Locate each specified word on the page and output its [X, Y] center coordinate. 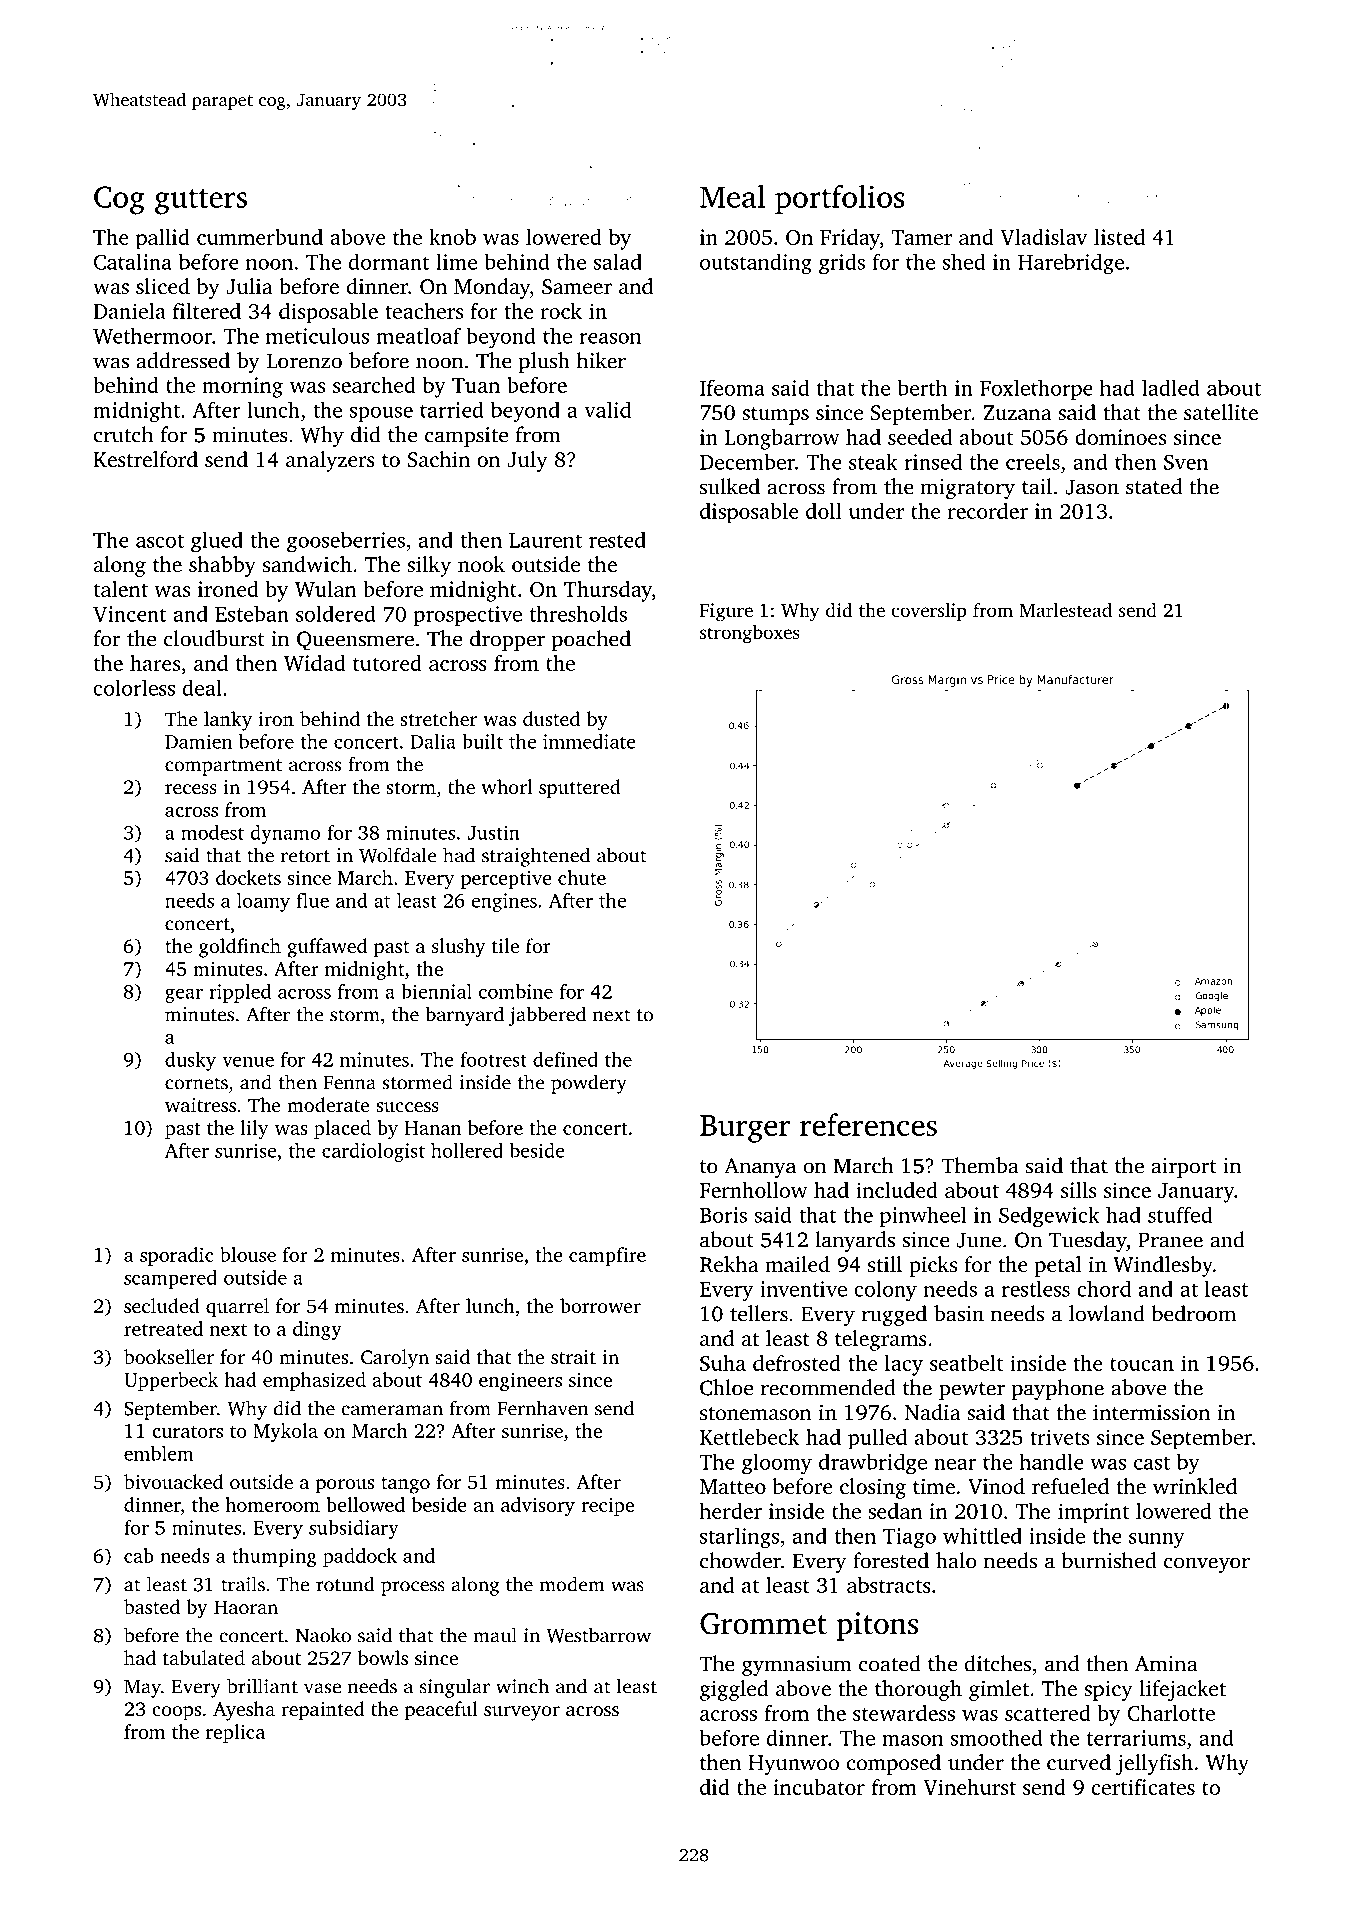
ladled [1171, 387]
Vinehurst [969, 1787]
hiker [601, 360]
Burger [745, 1129]
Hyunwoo [793, 1765]
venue [248, 1061]
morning [242, 387]
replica [235, 1733]
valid [607, 409]
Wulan [326, 589]
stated [1154, 486]
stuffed [1180, 1215]
